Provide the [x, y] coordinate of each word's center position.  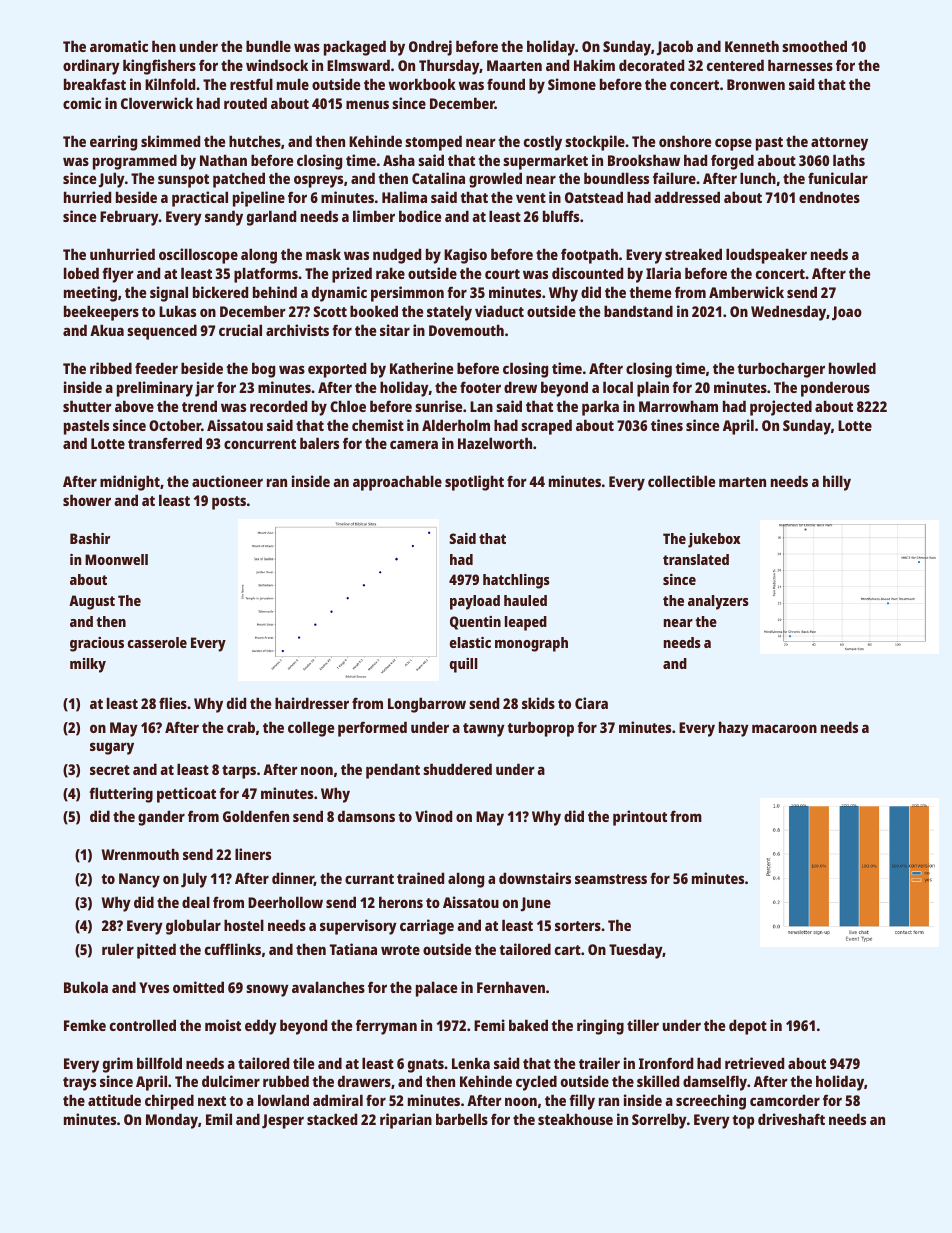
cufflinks [233, 949]
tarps [239, 772]
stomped [433, 143]
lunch [758, 178]
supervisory [358, 927]
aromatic [119, 46]
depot [748, 1027]
